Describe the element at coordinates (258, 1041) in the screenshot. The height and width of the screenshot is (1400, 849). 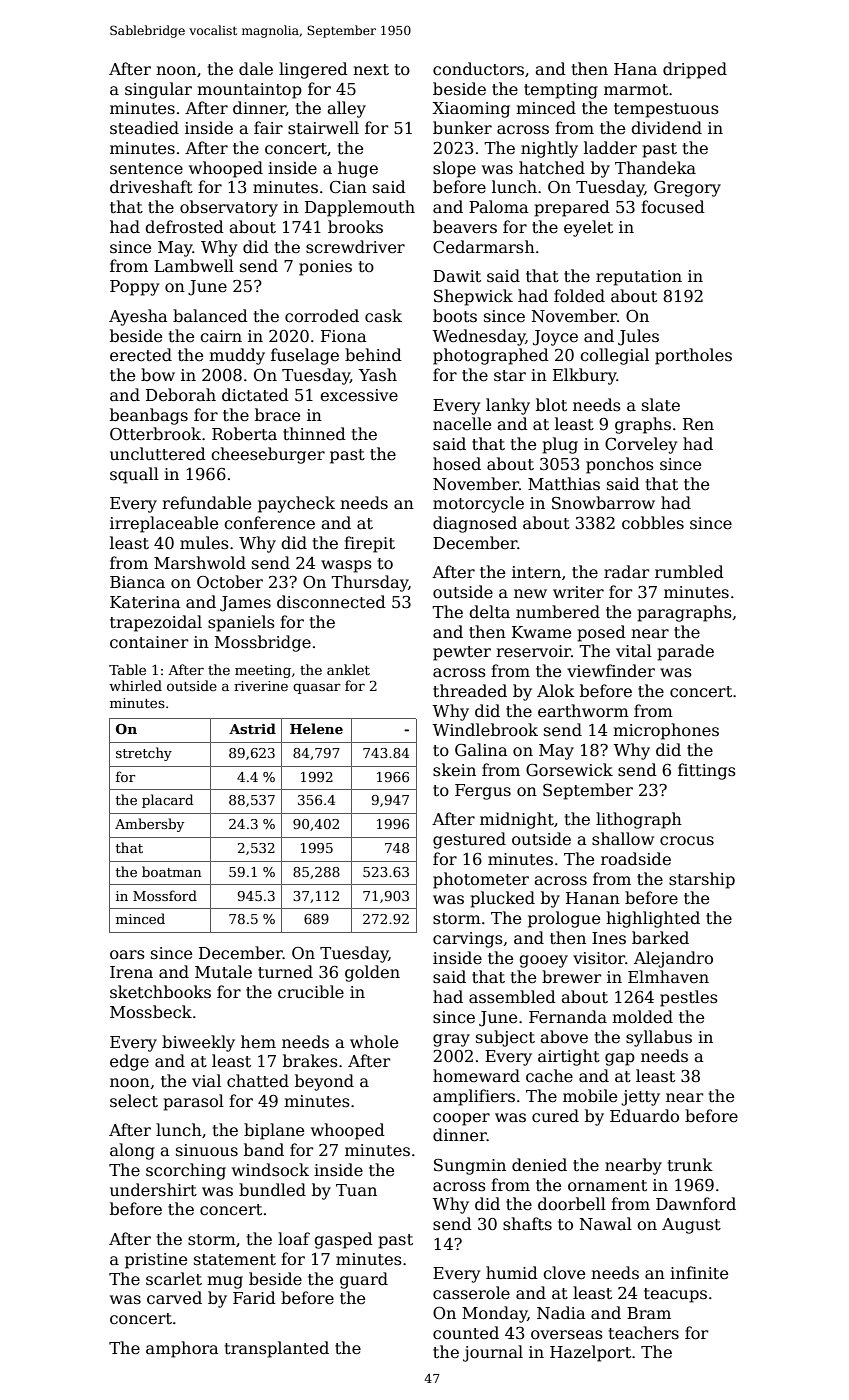
I see `hem` at that location.
